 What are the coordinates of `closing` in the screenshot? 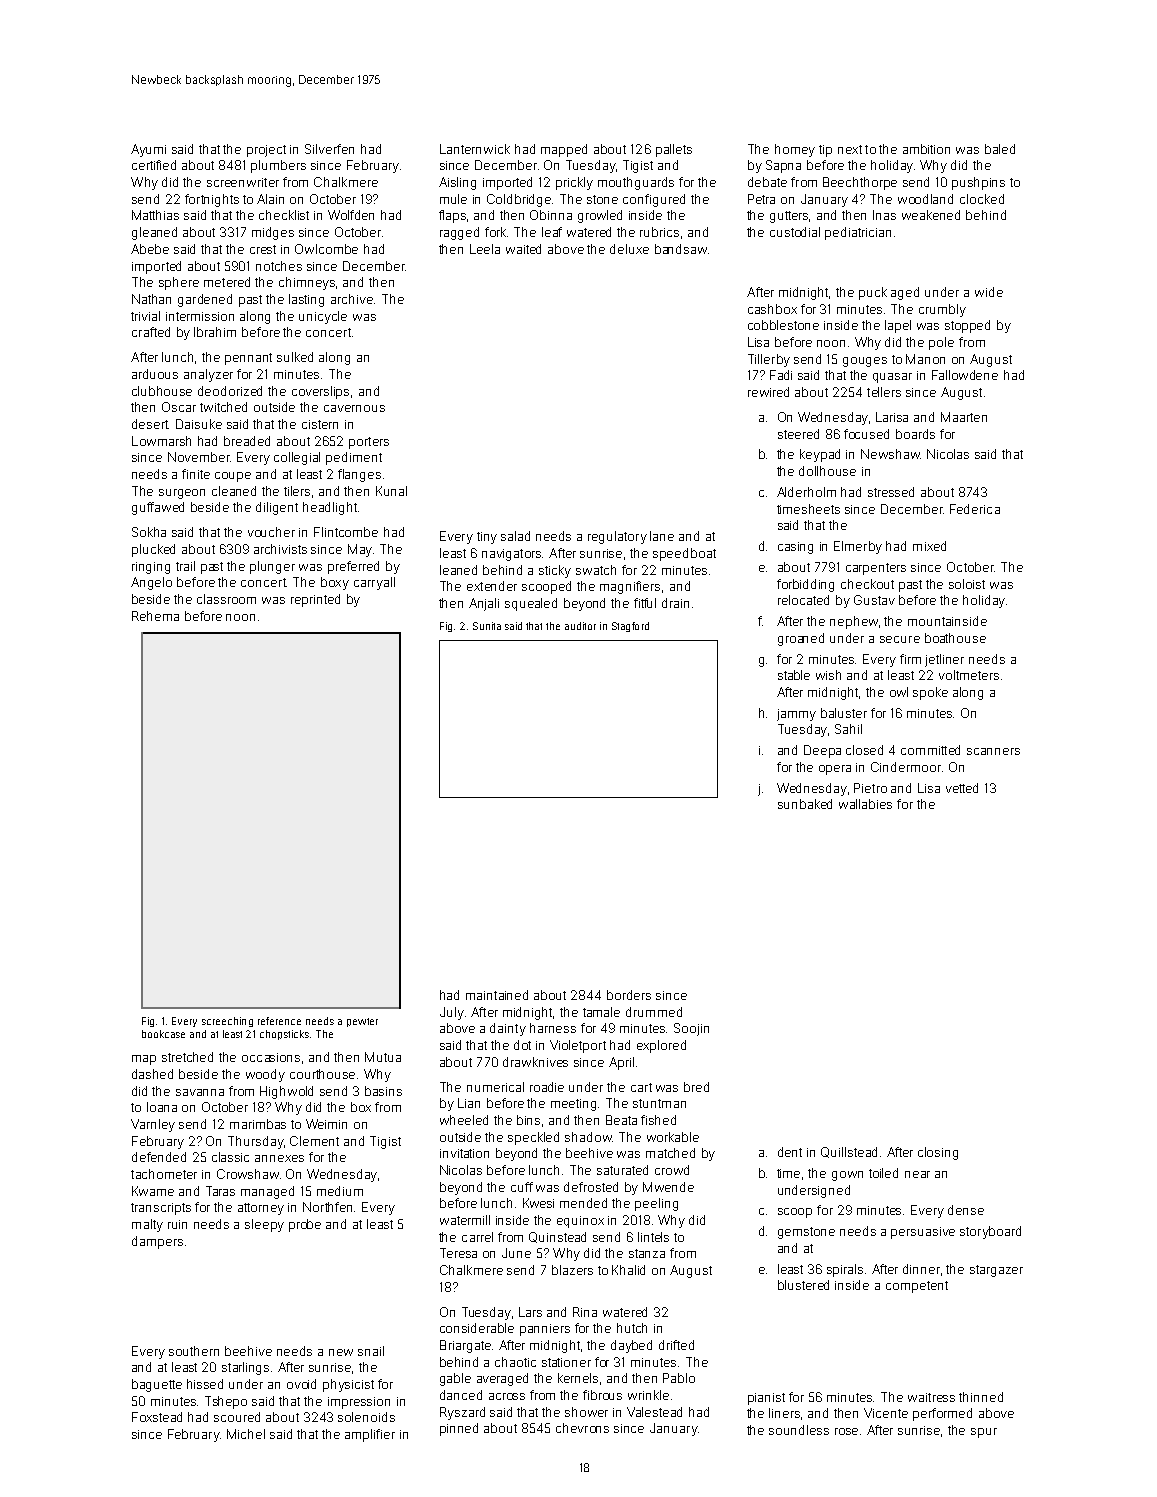 It's located at (938, 1153).
